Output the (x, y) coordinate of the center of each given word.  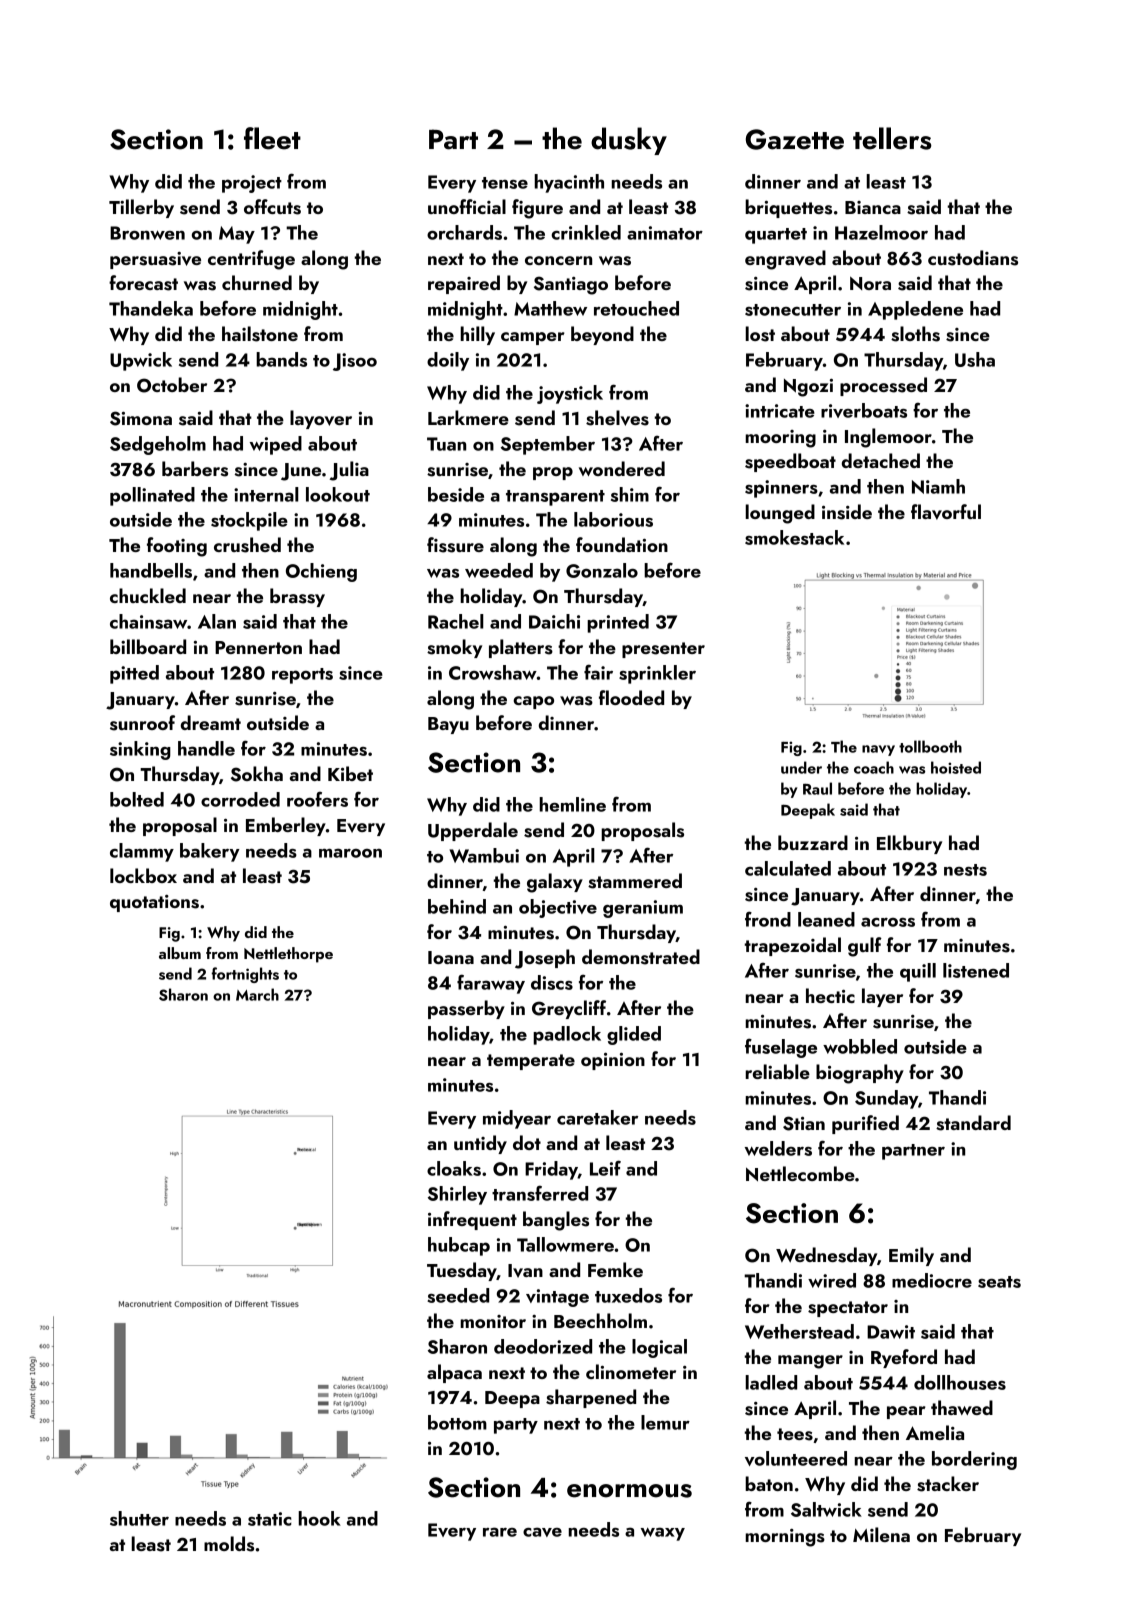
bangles (556, 1221)
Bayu (448, 725)
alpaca (454, 1373)
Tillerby (141, 208)
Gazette (795, 139)
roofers (317, 799)
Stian (804, 1123)
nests (965, 870)
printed (618, 623)
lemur (665, 1422)
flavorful (946, 512)
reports (302, 676)
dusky (629, 141)
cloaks (454, 1168)
